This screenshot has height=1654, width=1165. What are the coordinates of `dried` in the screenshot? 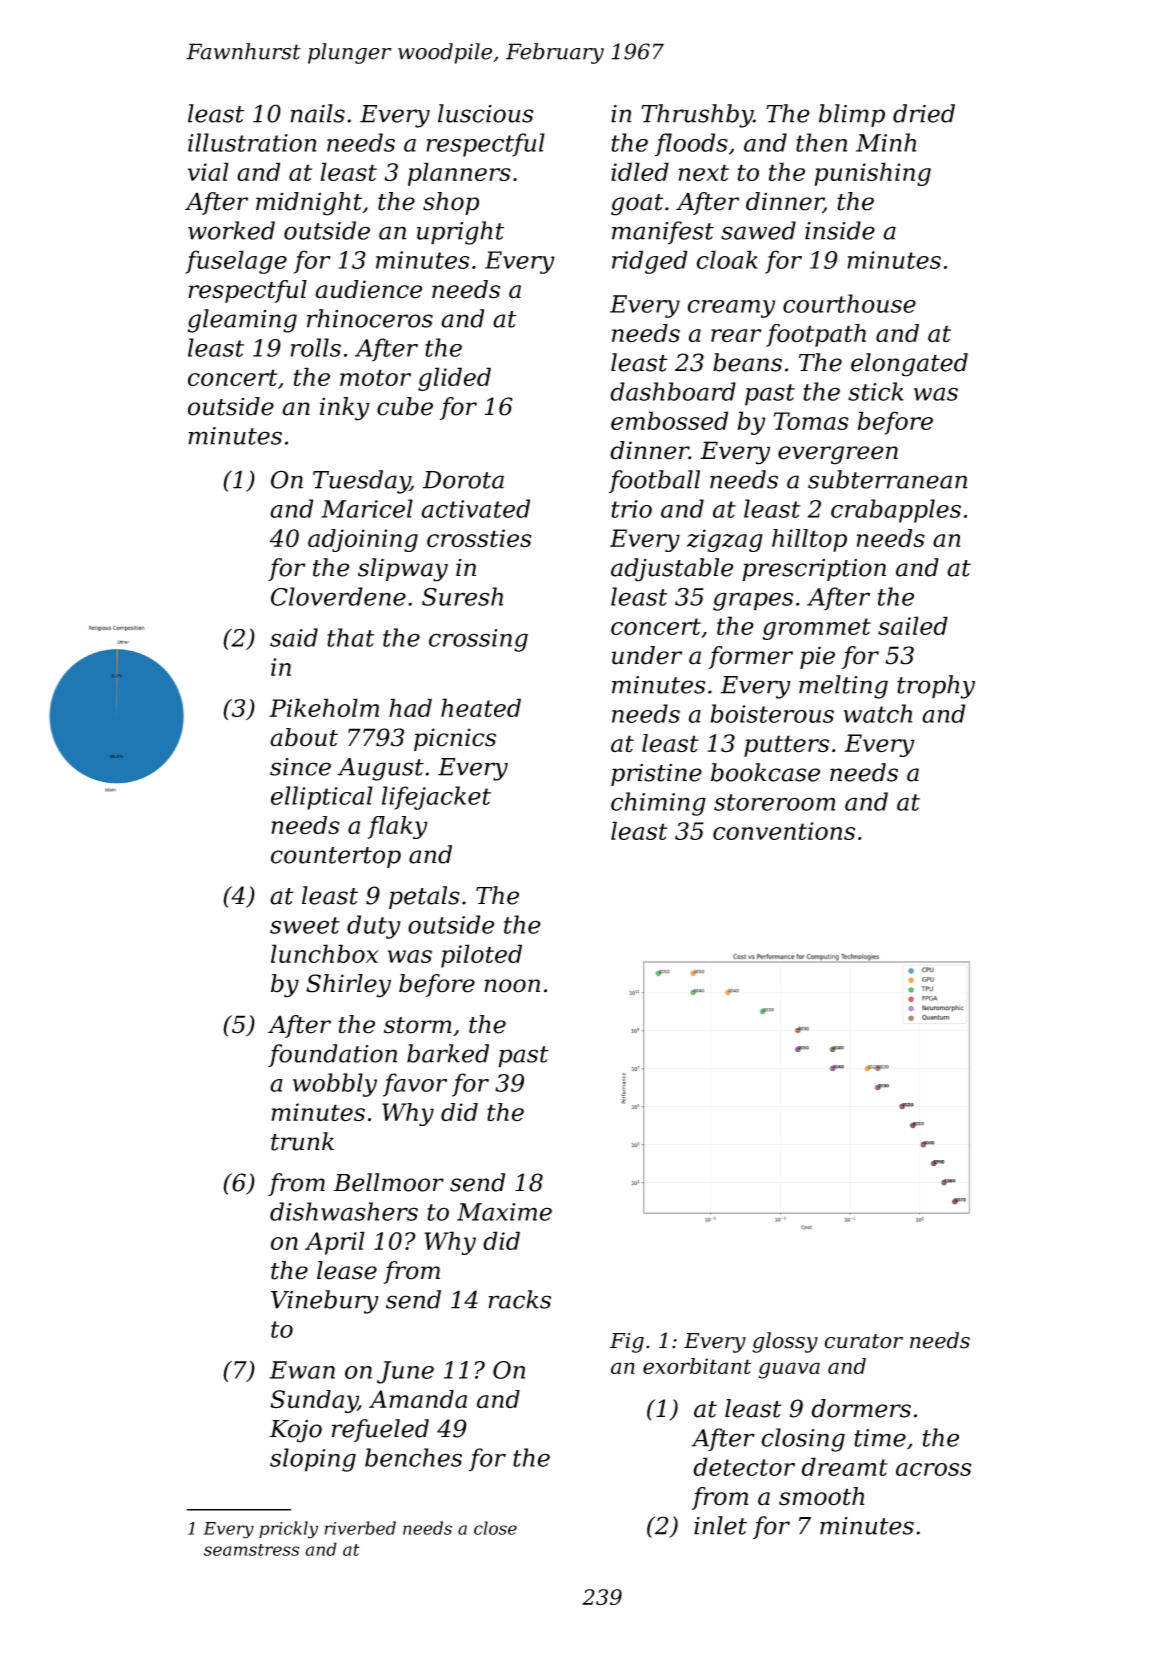 It's located at (924, 113).
